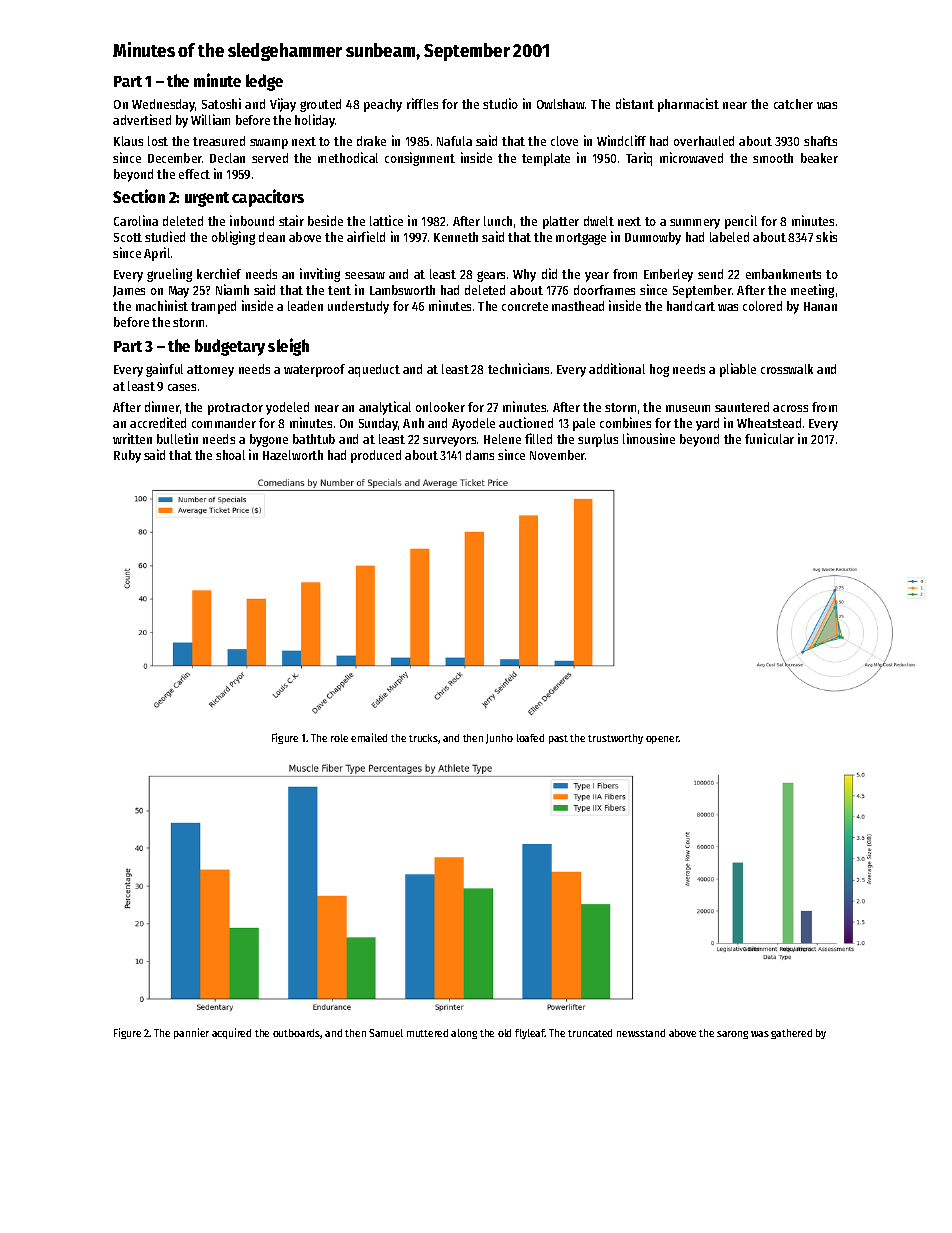  What do you see at coordinates (504, 1033) in the page?
I see `old` at bounding box center [504, 1033].
